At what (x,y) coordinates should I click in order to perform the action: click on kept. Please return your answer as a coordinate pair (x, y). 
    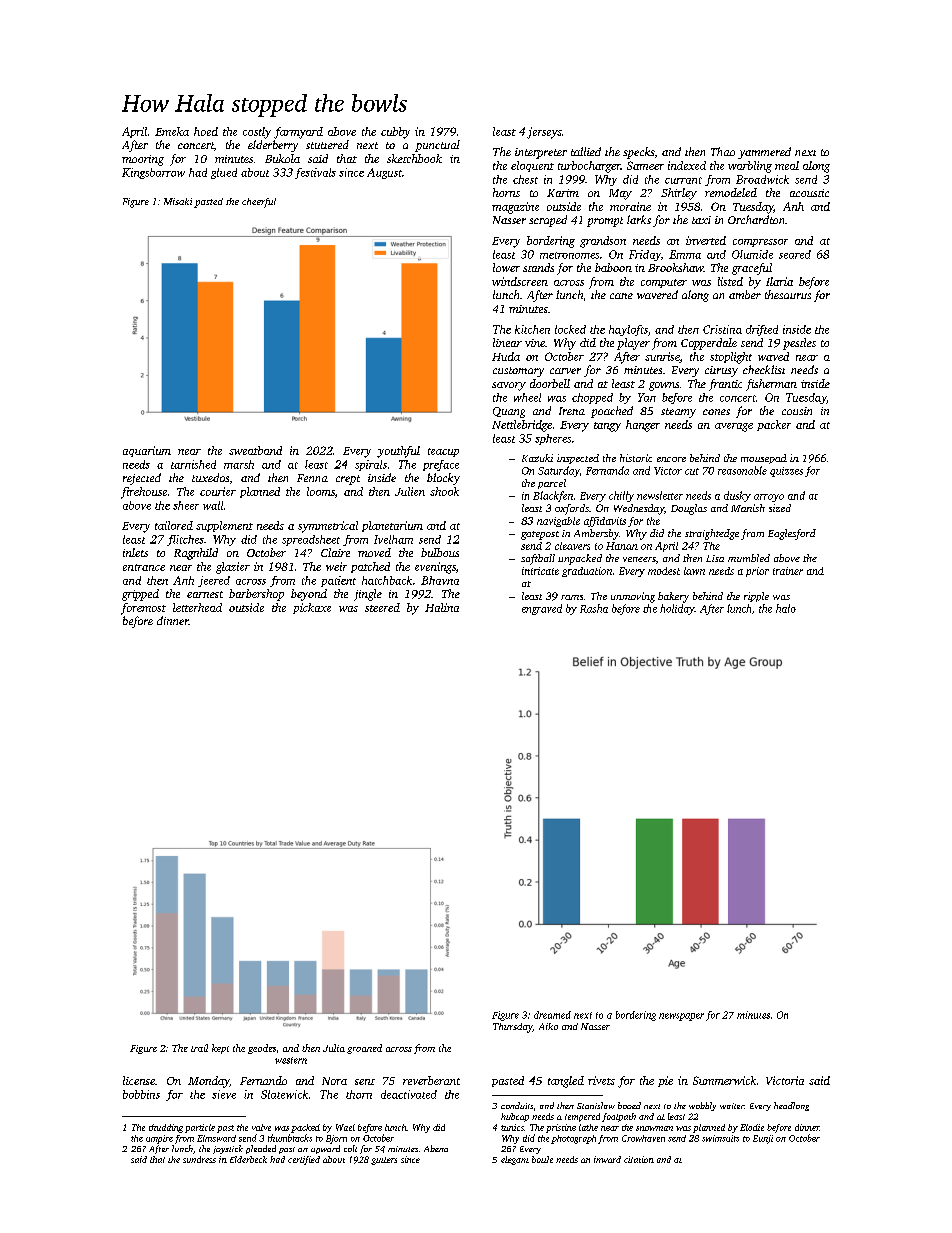
    Looking at the image, I should click on (220, 1049).
